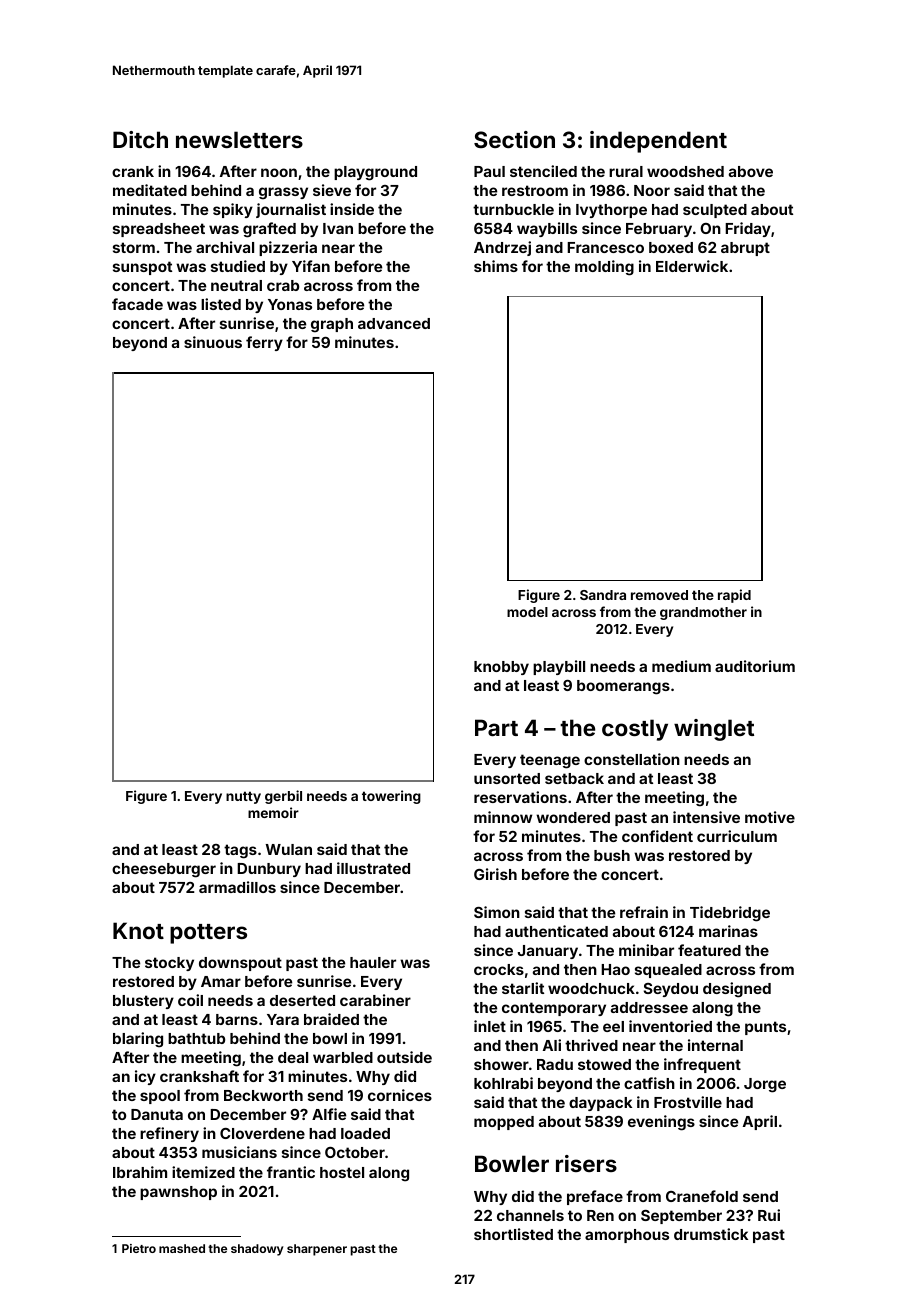 The width and height of the screenshot is (908, 1316). Describe the element at coordinates (514, 139) in the screenshot. I see `Section` at that location.
